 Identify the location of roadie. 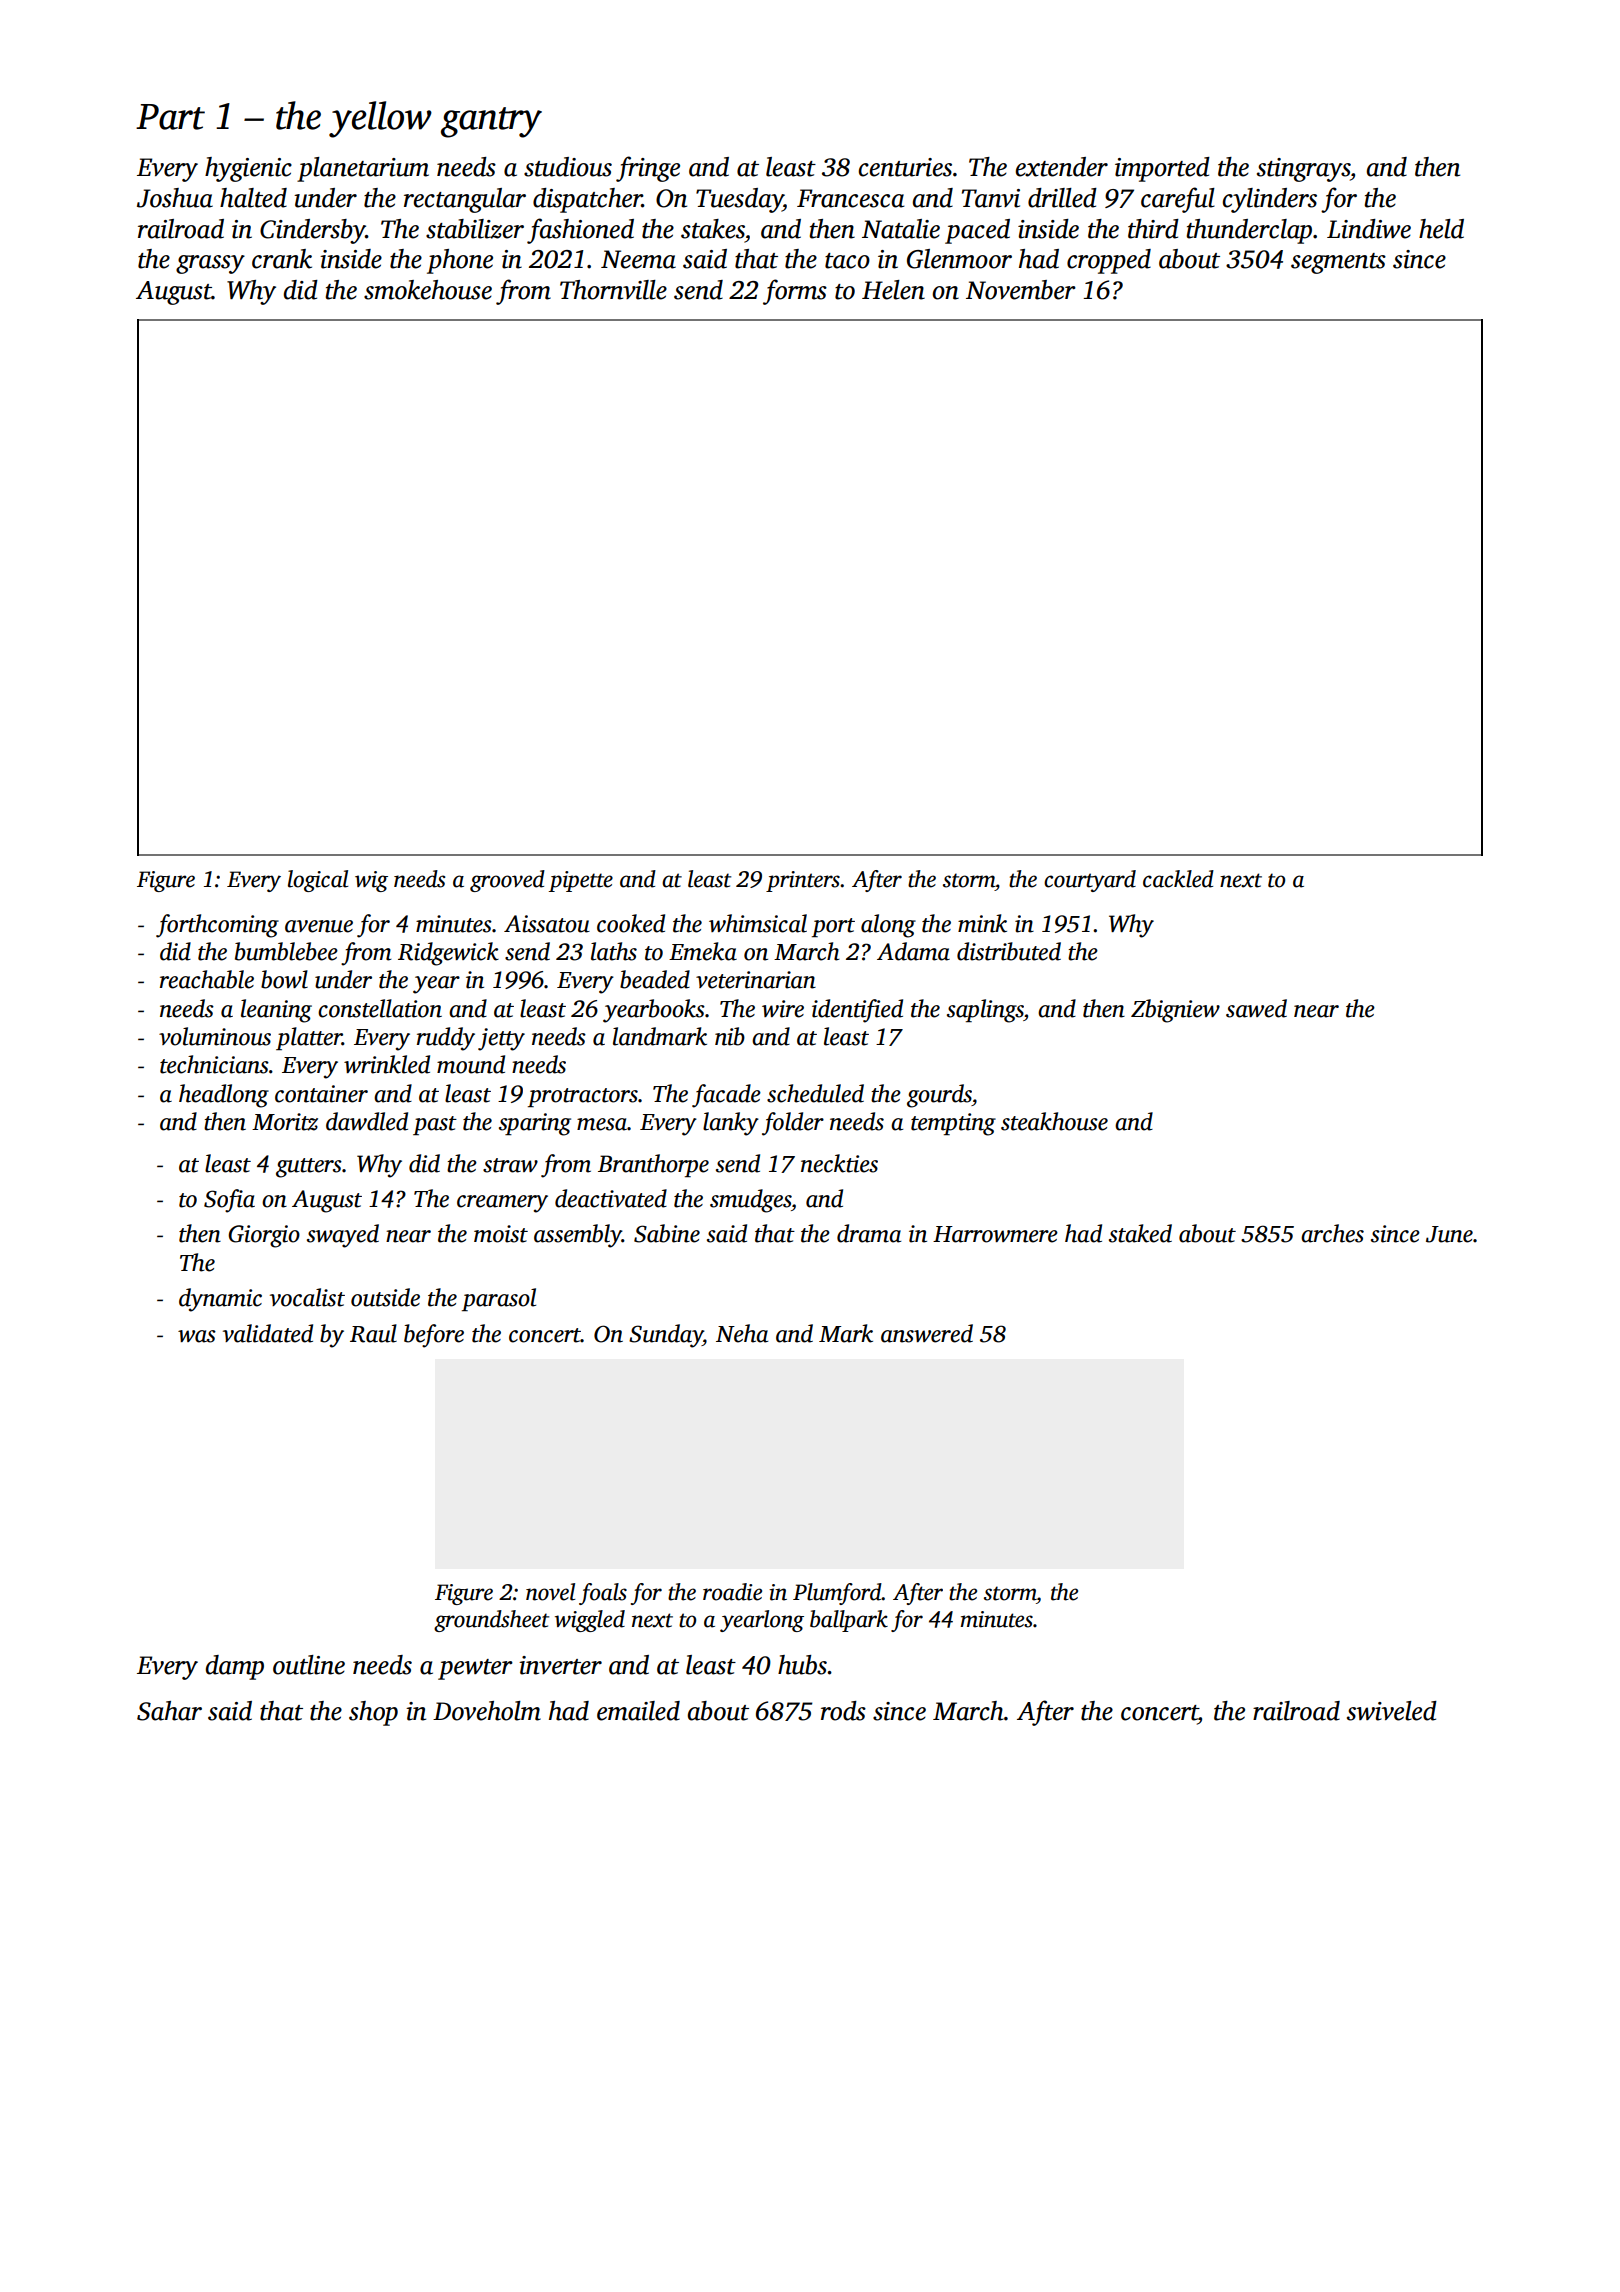
(732, 1592).
